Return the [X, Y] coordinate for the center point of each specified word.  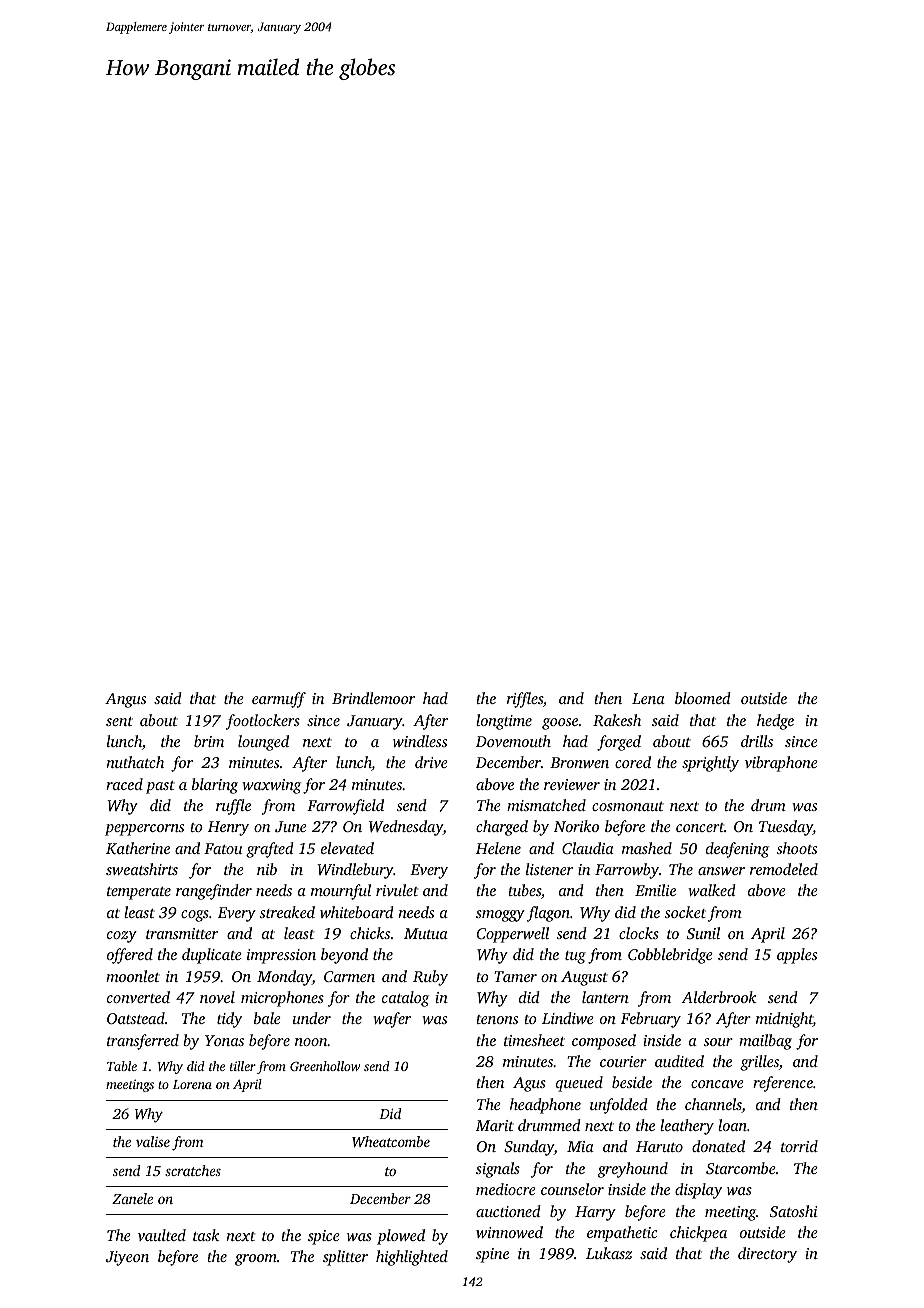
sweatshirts [142, 869]
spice [324, 1237]
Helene [498, 848]
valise [153, 1141]
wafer [392, 1020]
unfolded [619, 1106]
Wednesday [406, 828]
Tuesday [786, 828]
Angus [125, 700]
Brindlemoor [373, 698]
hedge [775, 722]
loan [732, 1125]
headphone [545, 1106]
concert [700, 827]
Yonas [224, 1040]
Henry [228, 828]
